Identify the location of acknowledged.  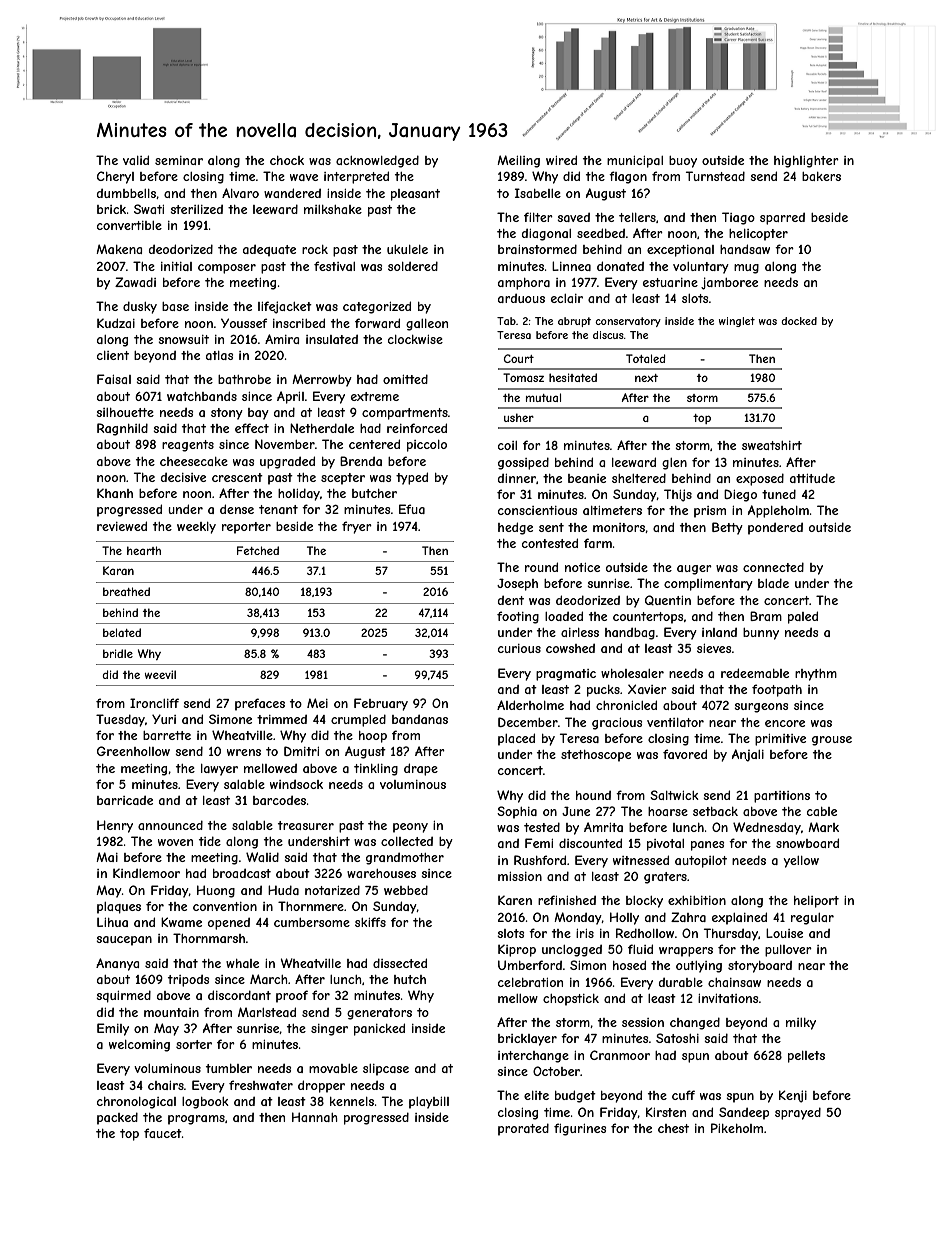
(377, 161).
